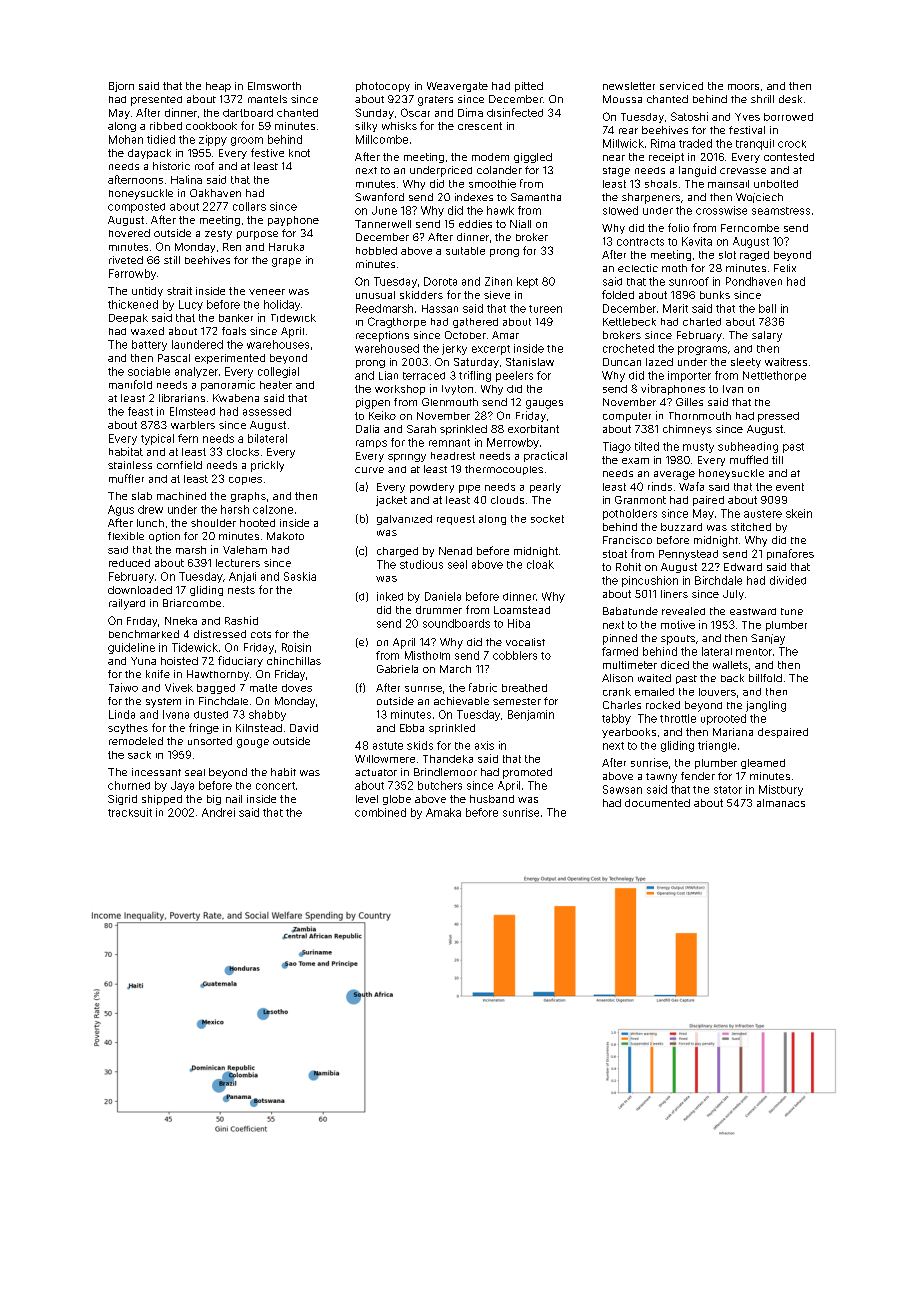 This page has height=1308, width=924. Describe the element at coordinates (267, 466) in the page. I see `prickly` at that location.
